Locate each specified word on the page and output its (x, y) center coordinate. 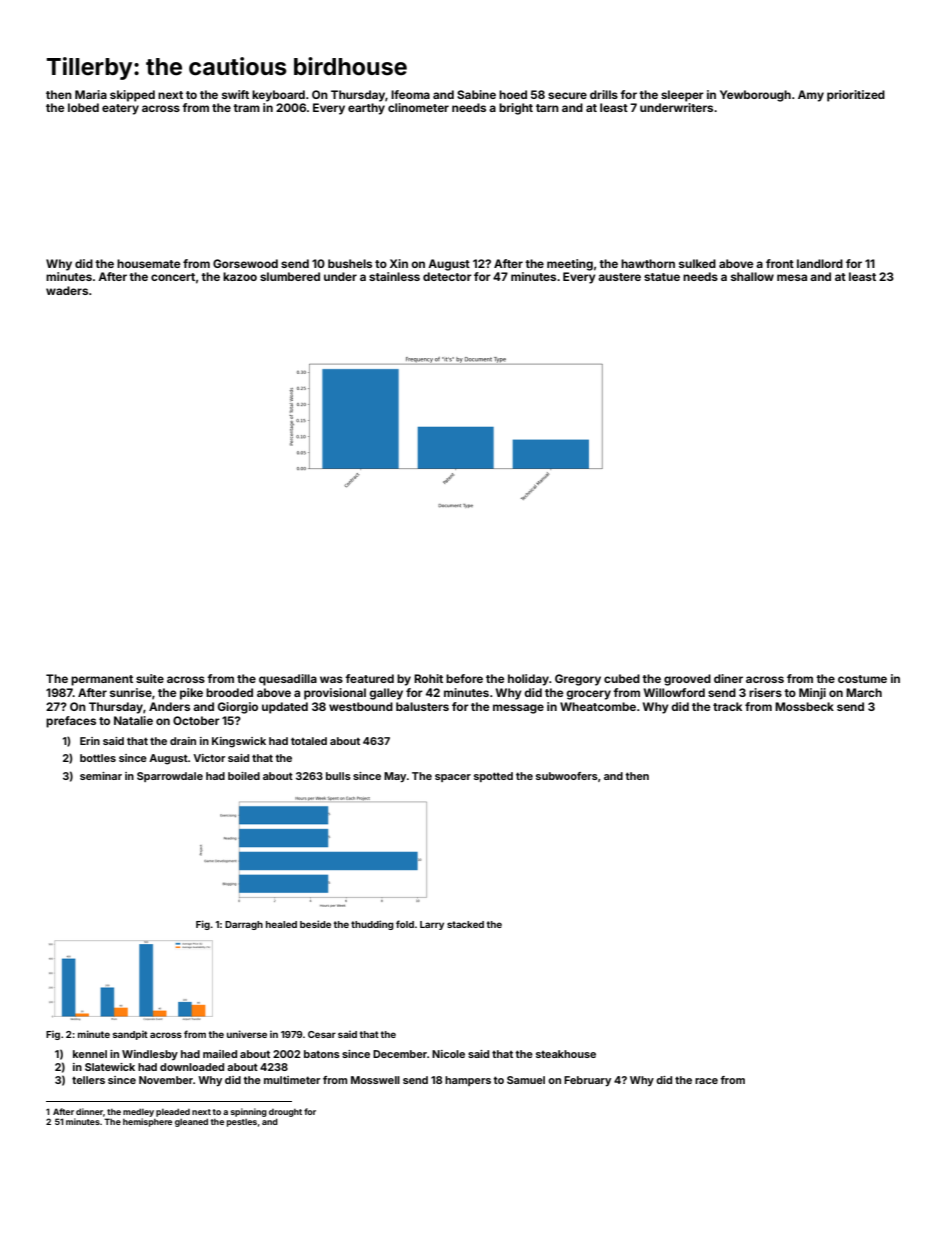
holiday (528, 680)
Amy (811, 96)
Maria (91, 94)
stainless (394, 276)
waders (67, 290)
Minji (812, 694)
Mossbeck (804, 706)
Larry (432, 925)
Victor (209, 758)
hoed (513, 94)
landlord (820, 263)
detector (447, 276)
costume (862, 679)
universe (247, 1034)
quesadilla (288, 680)
